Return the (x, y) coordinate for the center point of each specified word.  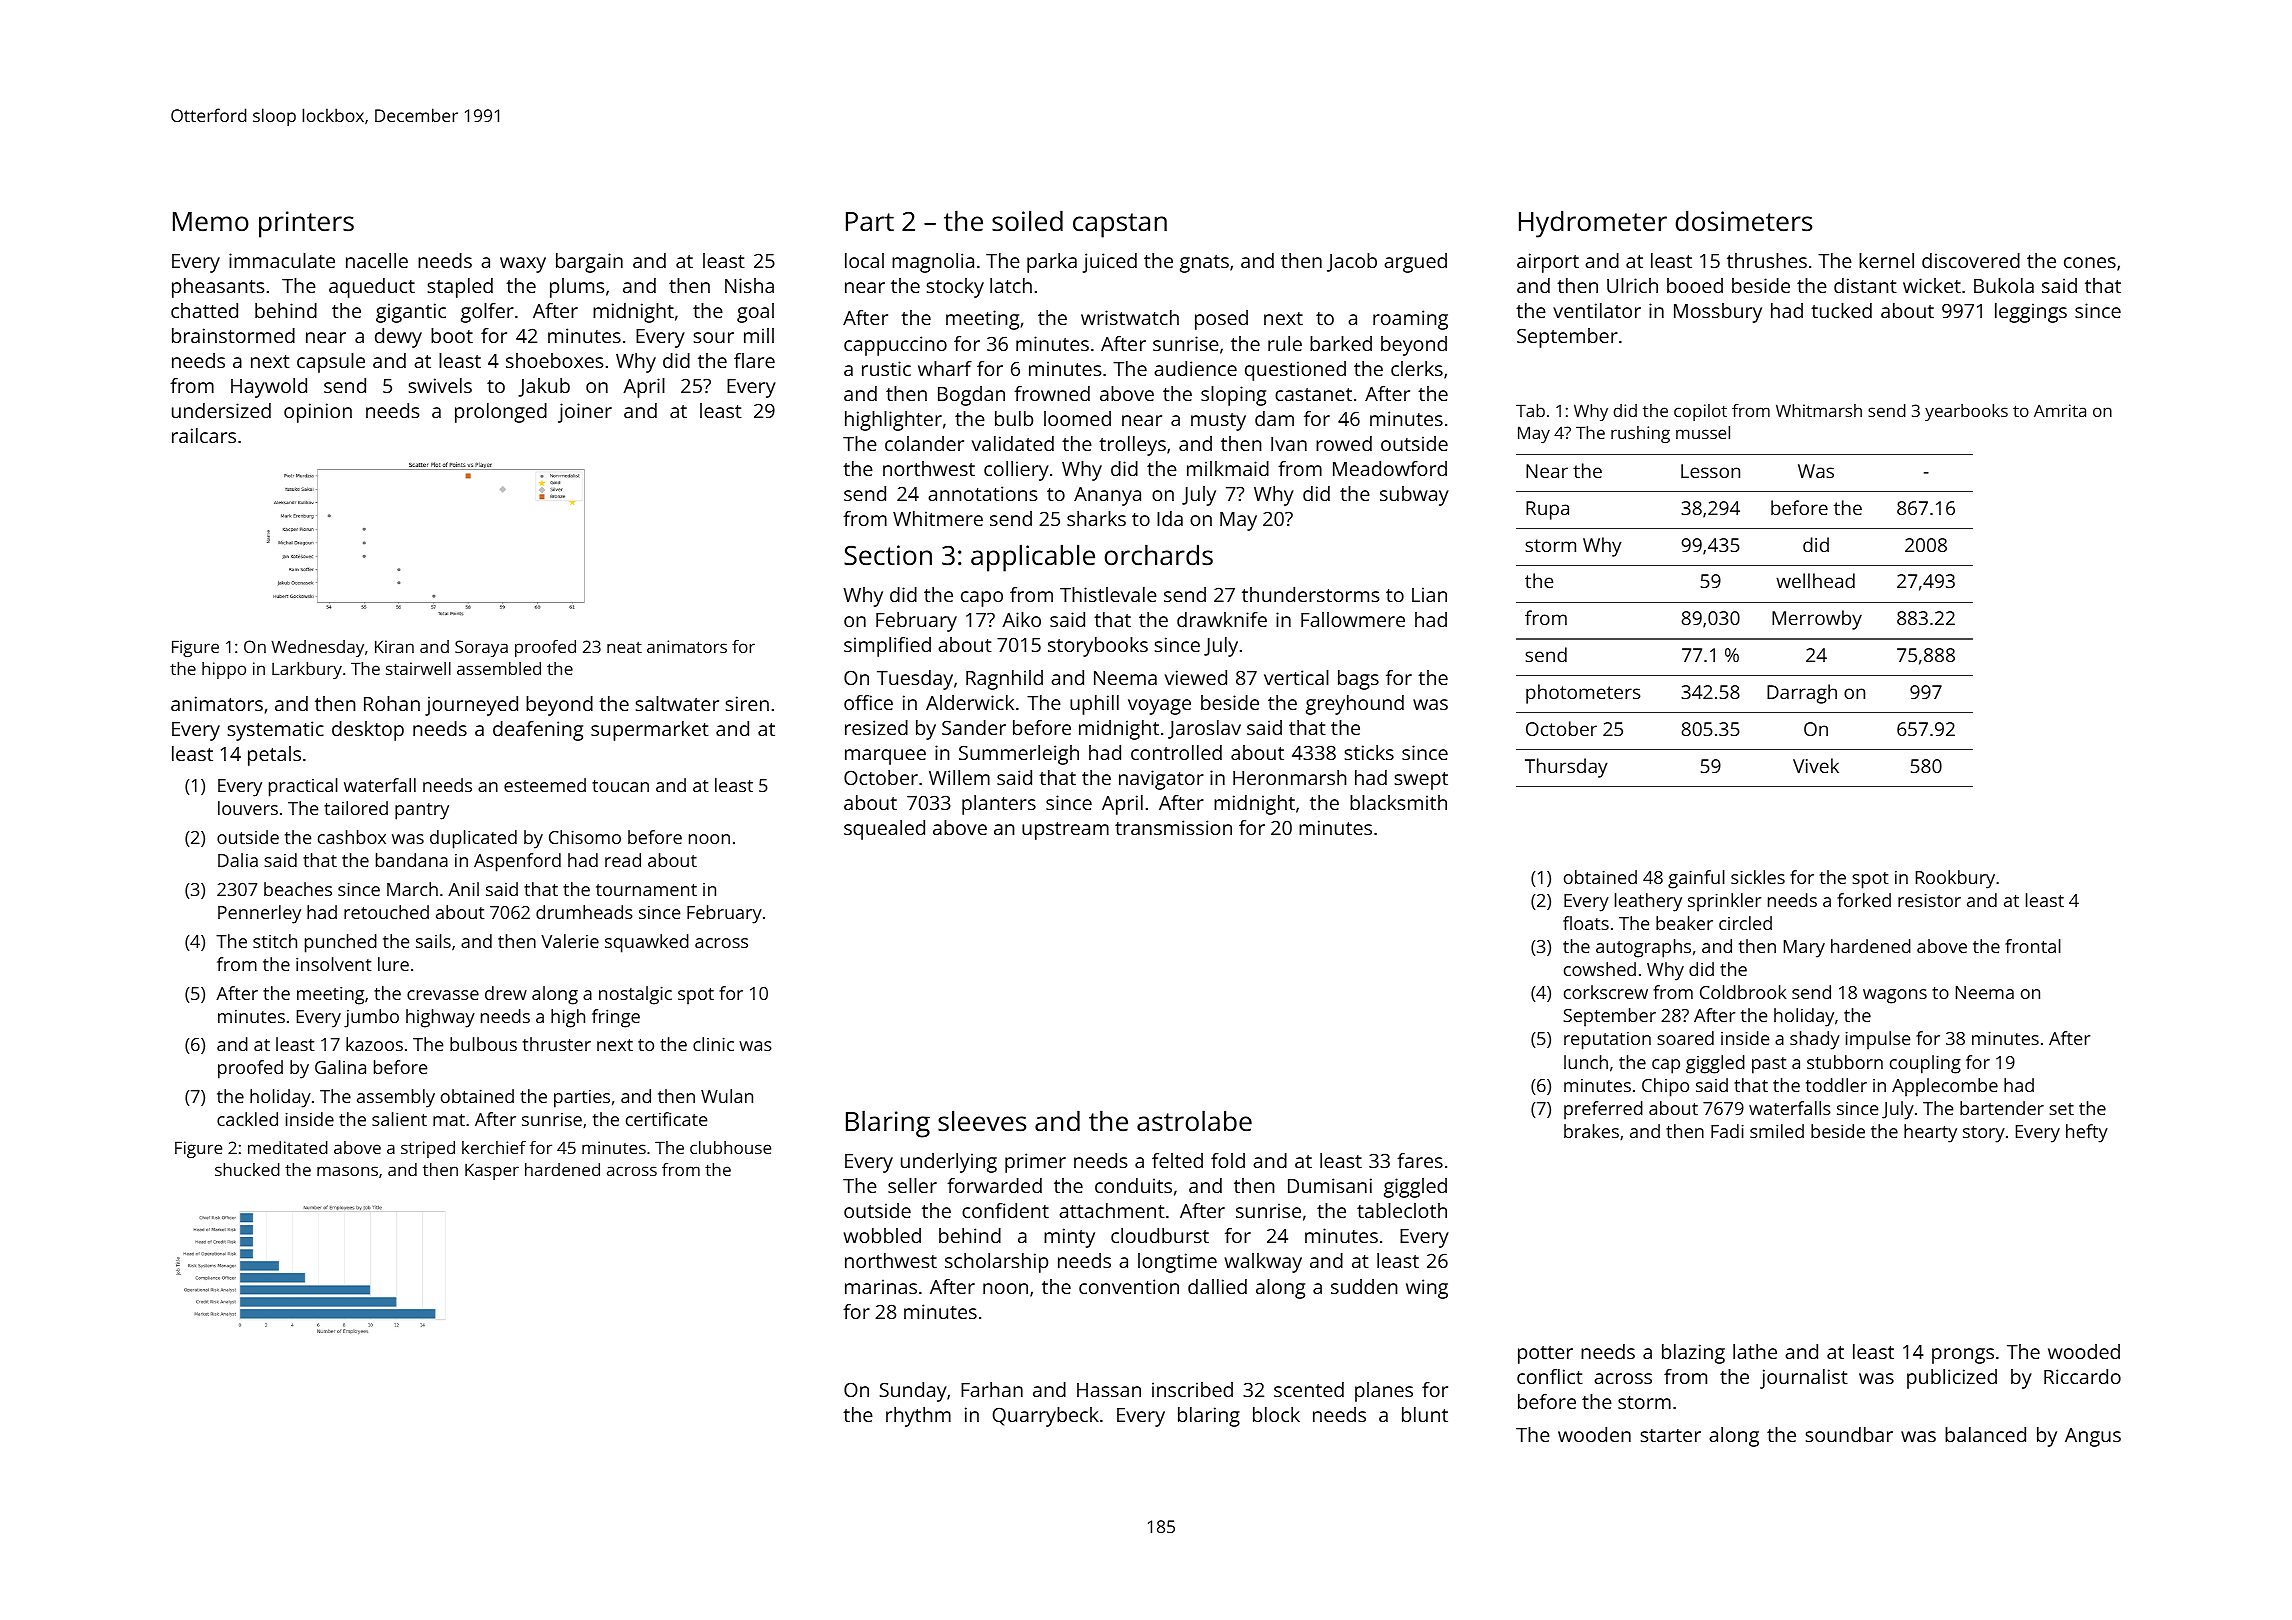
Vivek (1816, 765)
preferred (1603, 1110)
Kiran (394, 646)
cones (2090, 262)
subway (1414, 496)
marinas (881, 1286)
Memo (211, 222)
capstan (1120, 225)
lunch (1586, 1062)
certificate (666, 1119)
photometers (1583, 694)
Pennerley (259, 914)
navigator (1161, 780)
